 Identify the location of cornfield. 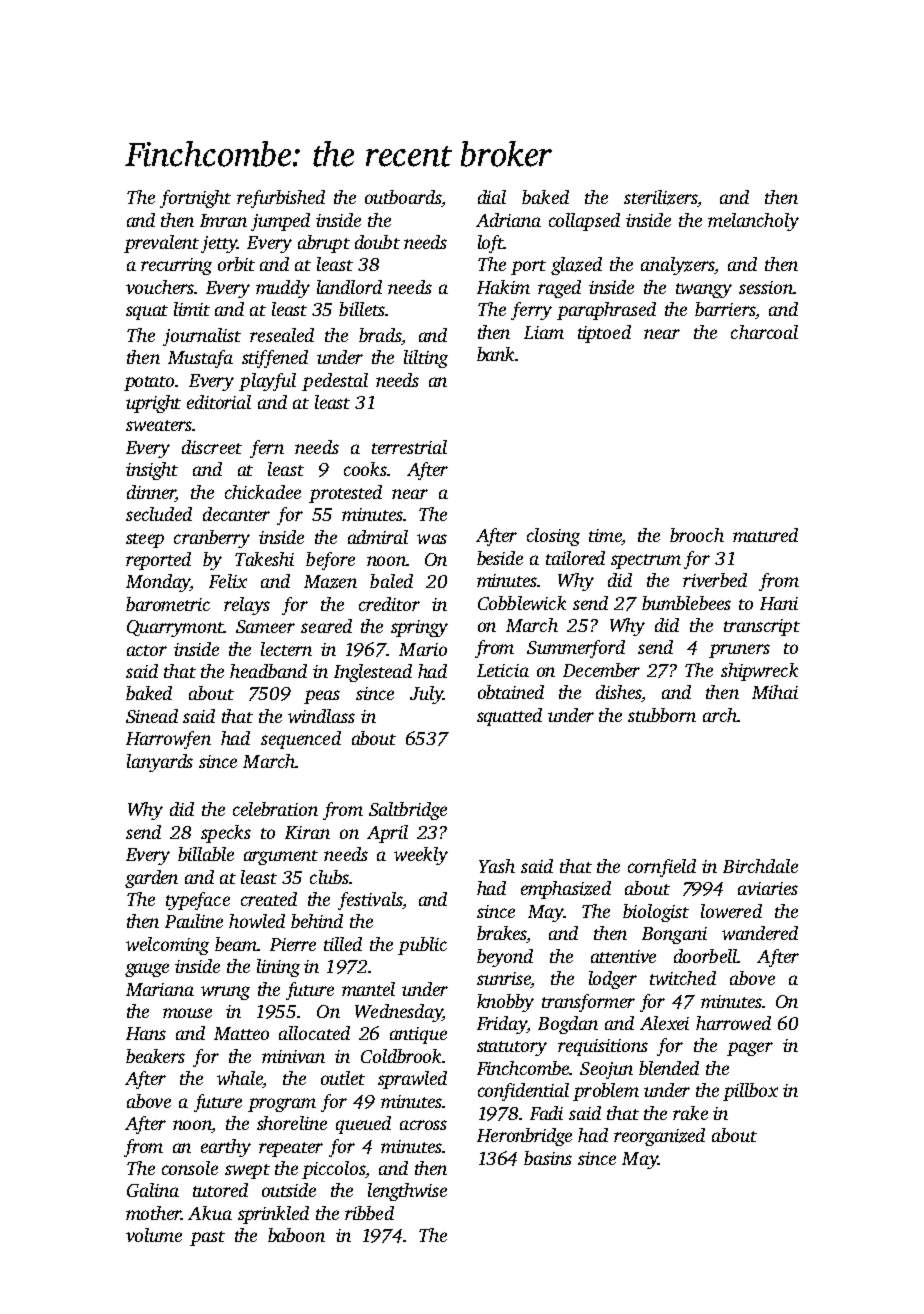
(662, 868).
